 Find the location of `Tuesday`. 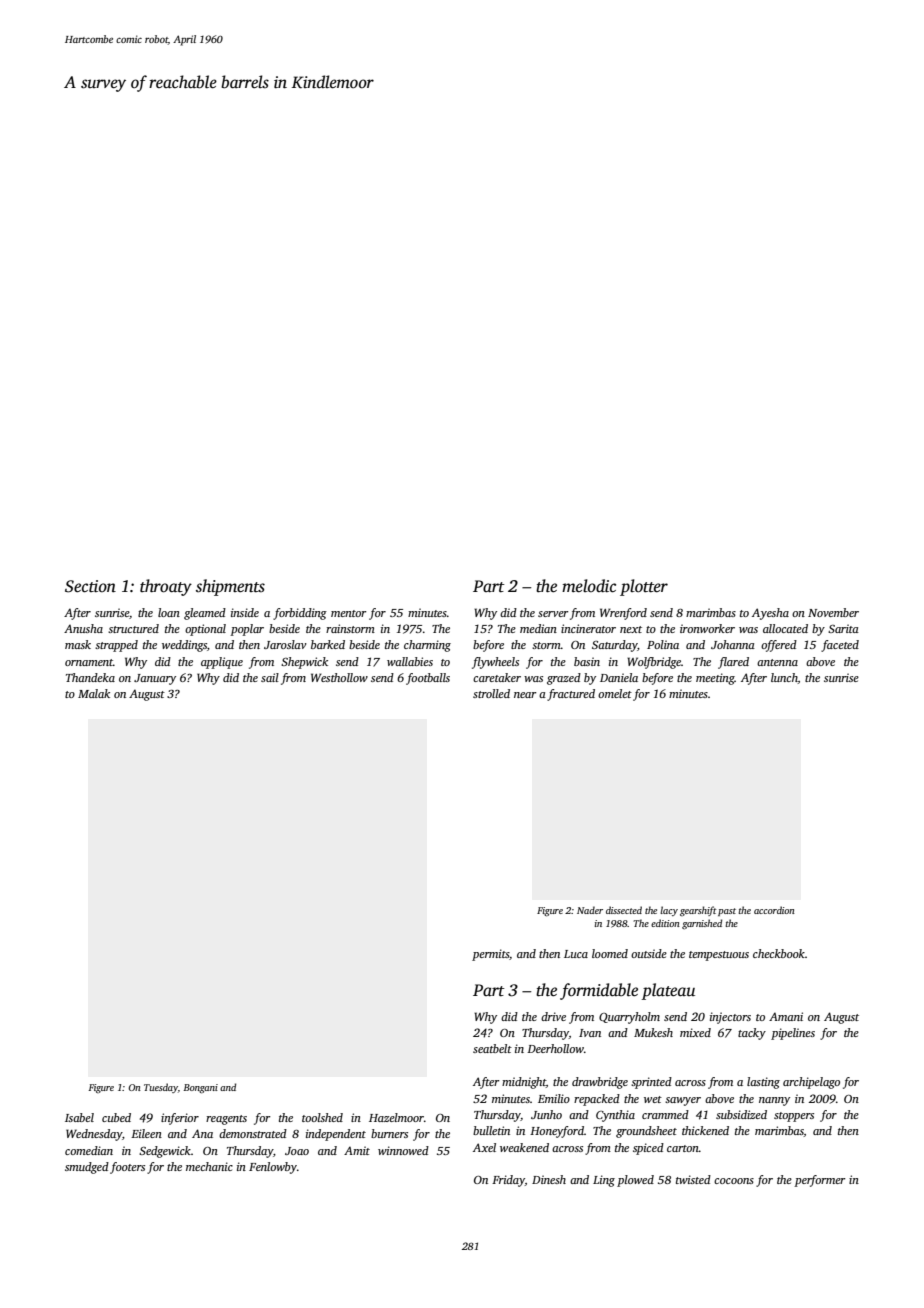

Tuesday is located at coordinates (161, 1088).
